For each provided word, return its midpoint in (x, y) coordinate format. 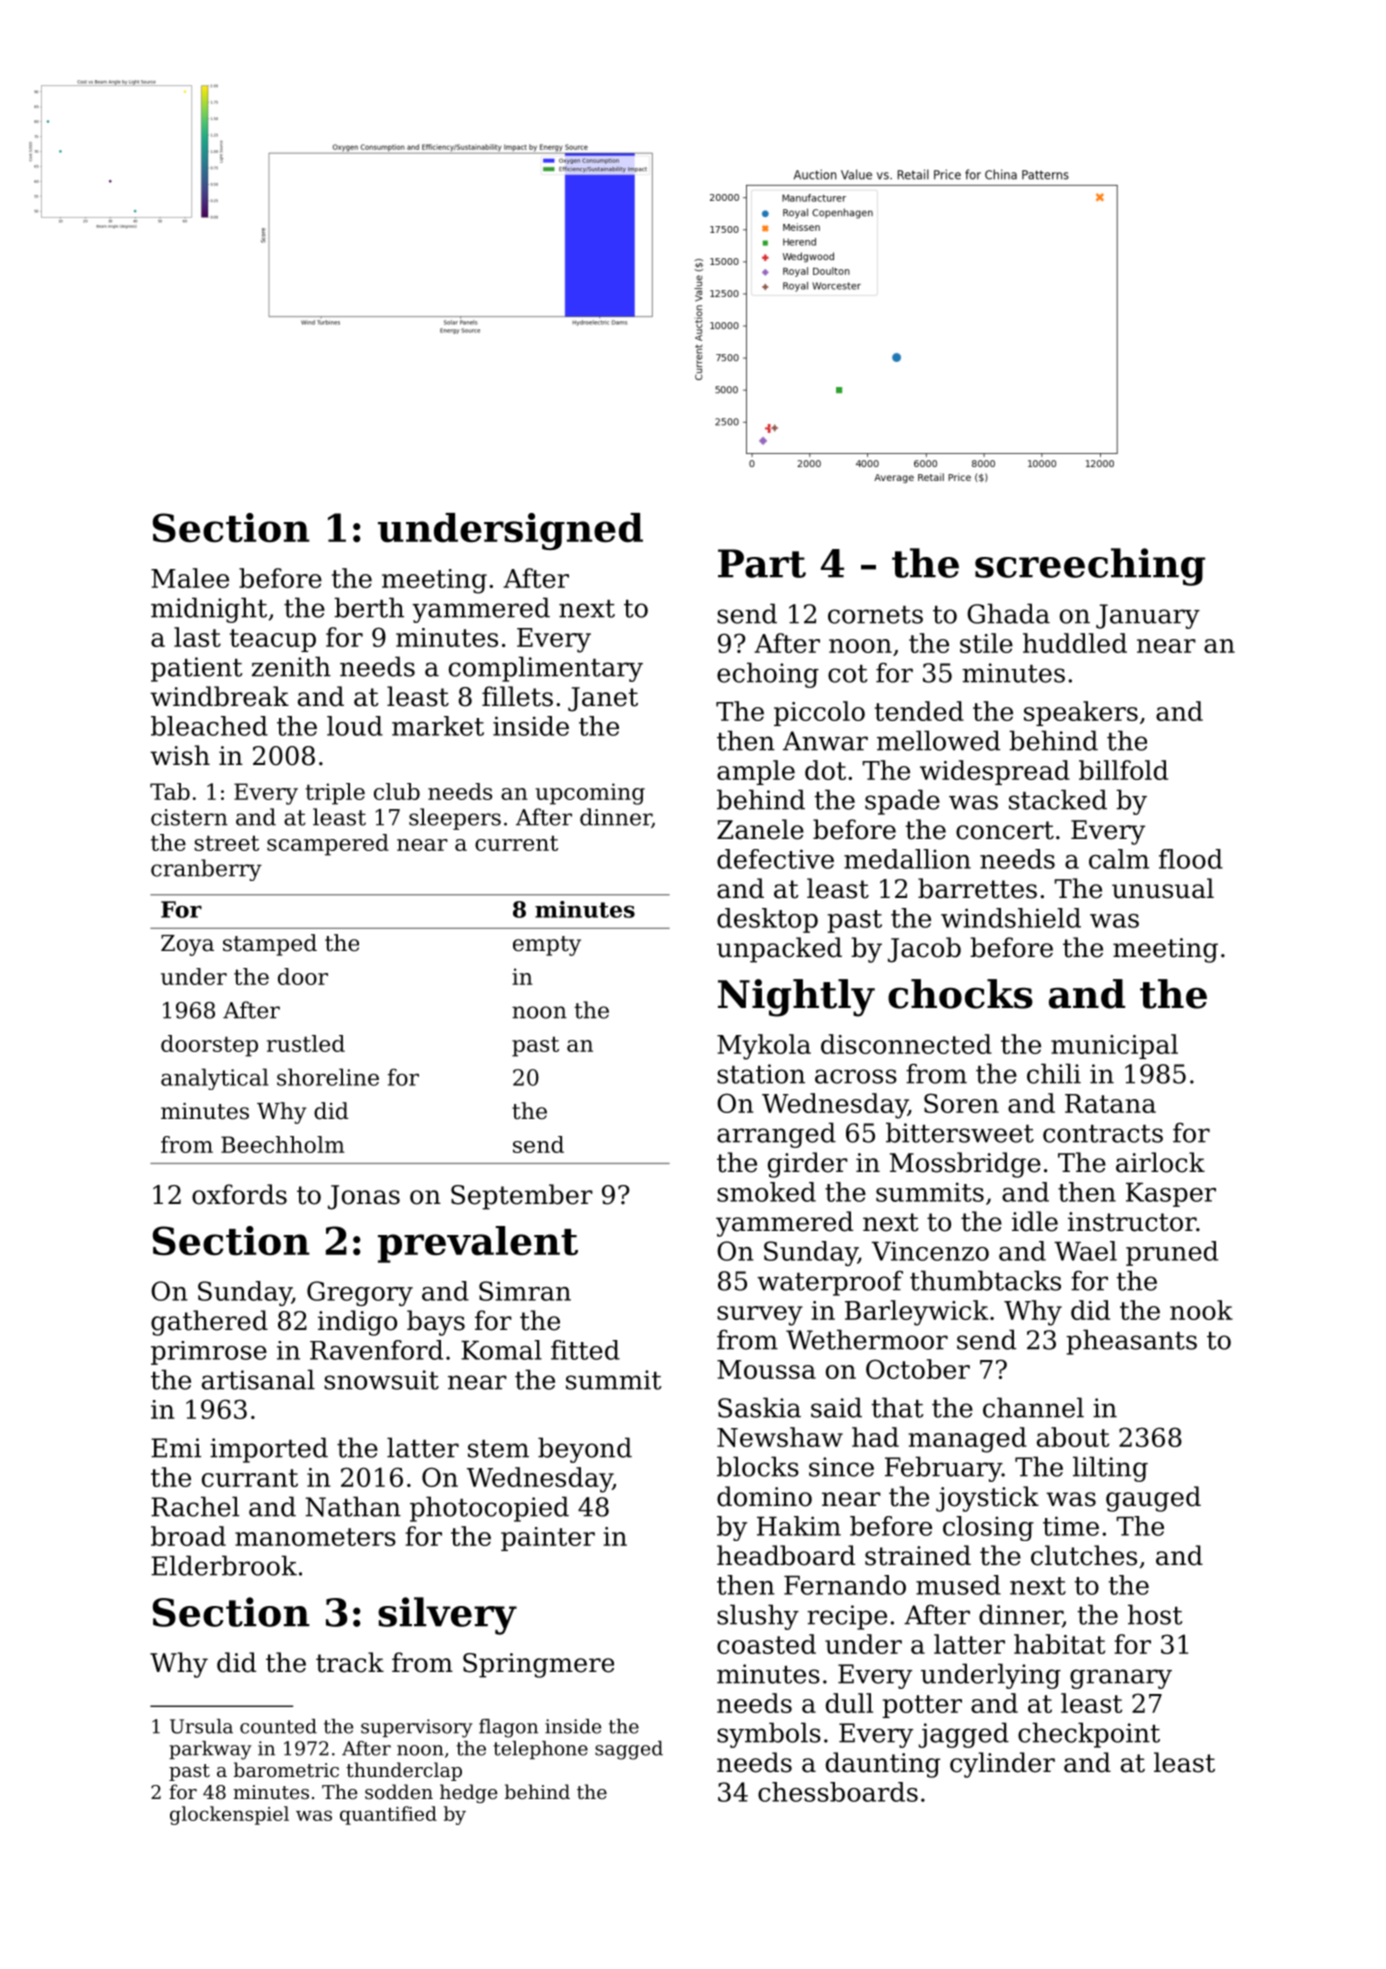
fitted (585, 1350)
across (856, 1076)
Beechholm (283, 1144)
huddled (1075, 643)
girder (808, 1165)
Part (762, 563)
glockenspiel (229, 1815)
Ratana (1110, 1103)
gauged (1153, 1499)
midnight (209, 610)
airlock (1160, 1162)
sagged (629, 1750)
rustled (306, 1043)
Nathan (353, 1506)
